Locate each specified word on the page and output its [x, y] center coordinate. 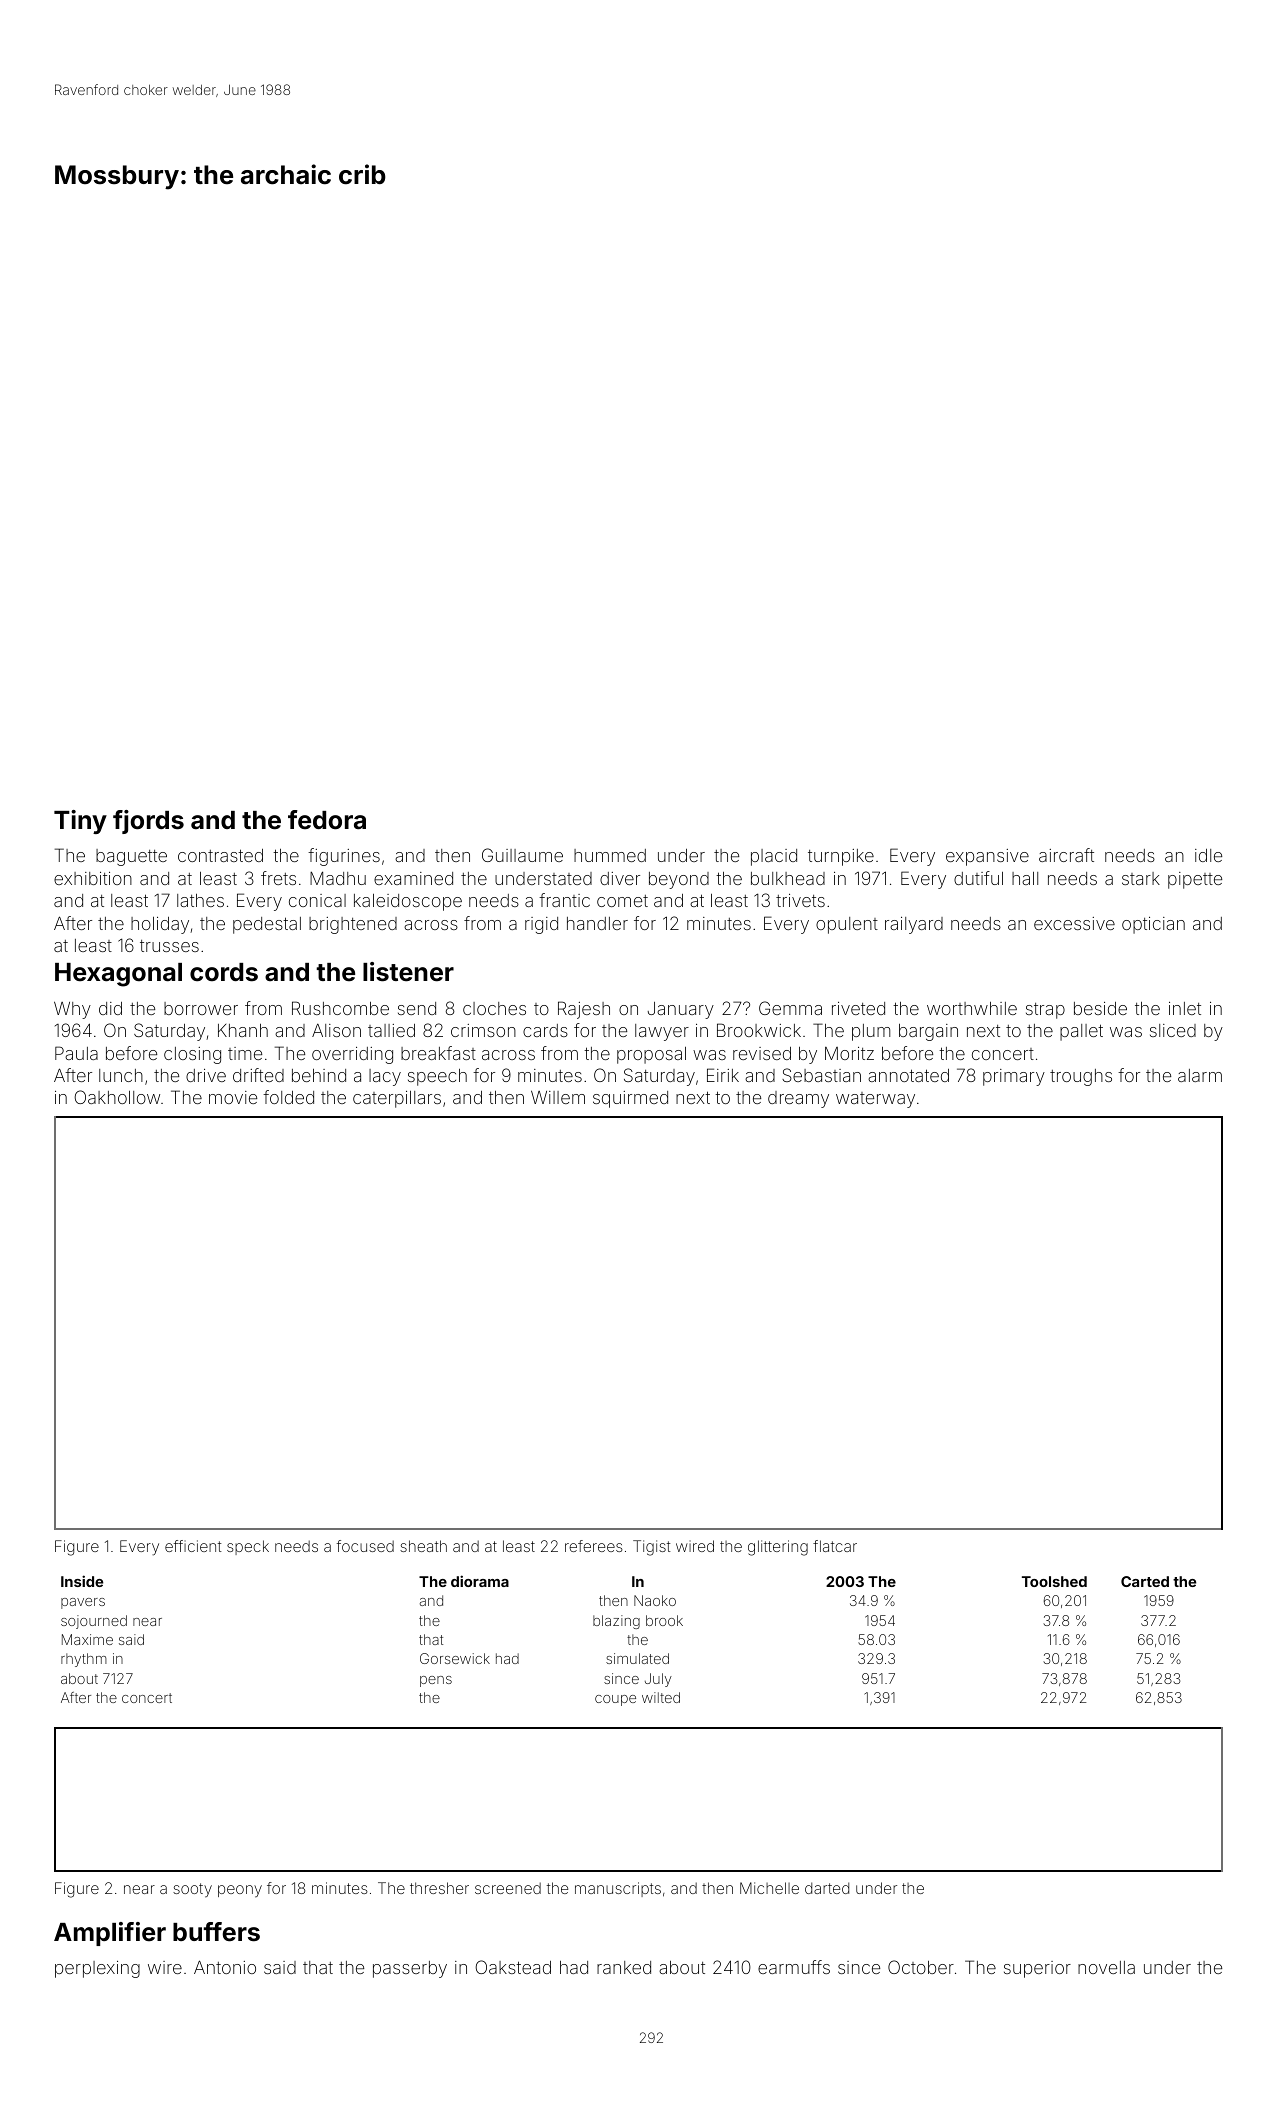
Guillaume [522, 855]
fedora [327, 820]
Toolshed [1054, 1581]
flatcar [835, 1546]
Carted [1145, 1581]
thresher [439, 1888]
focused [365, 1546]
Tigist [652, 1548]
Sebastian [821, 1075]
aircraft [1066, 855]
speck [248, 1547]
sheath [423, 1546]
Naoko [655, 1600]
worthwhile [972, 1008]
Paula [76, 1053]
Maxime [87, 1639]
